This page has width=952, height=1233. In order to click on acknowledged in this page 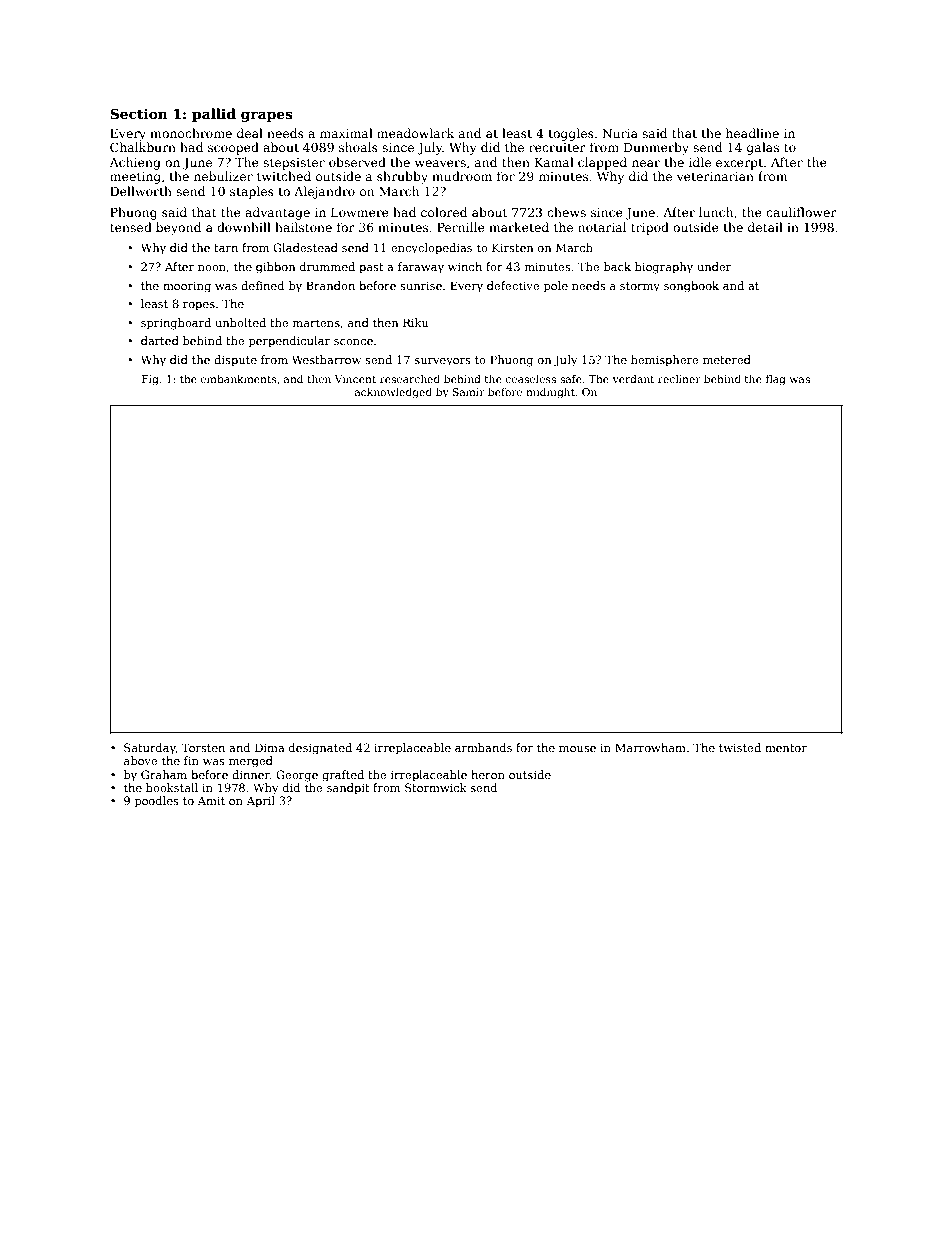, I will do `click(393, 393)`.
